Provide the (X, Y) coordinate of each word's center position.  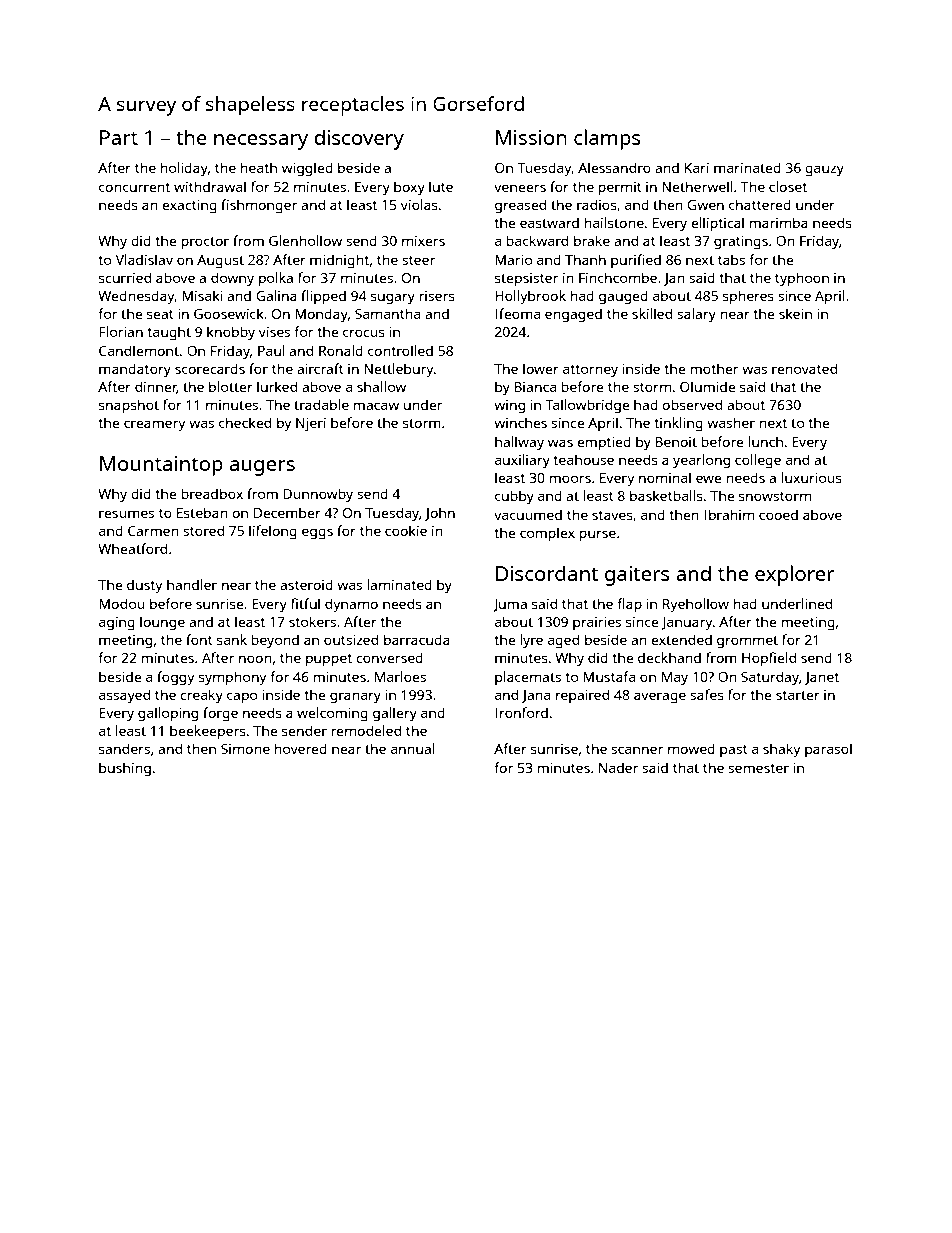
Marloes (400, 676)
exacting (189, 207)
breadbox (212, 493)
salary (696, 315)
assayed (124, 696)
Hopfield (769, 659)
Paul (271, 350)
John (440, 514)
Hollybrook (530, 297)
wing (509, 407)
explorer (794, 575)
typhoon (802, 279)
